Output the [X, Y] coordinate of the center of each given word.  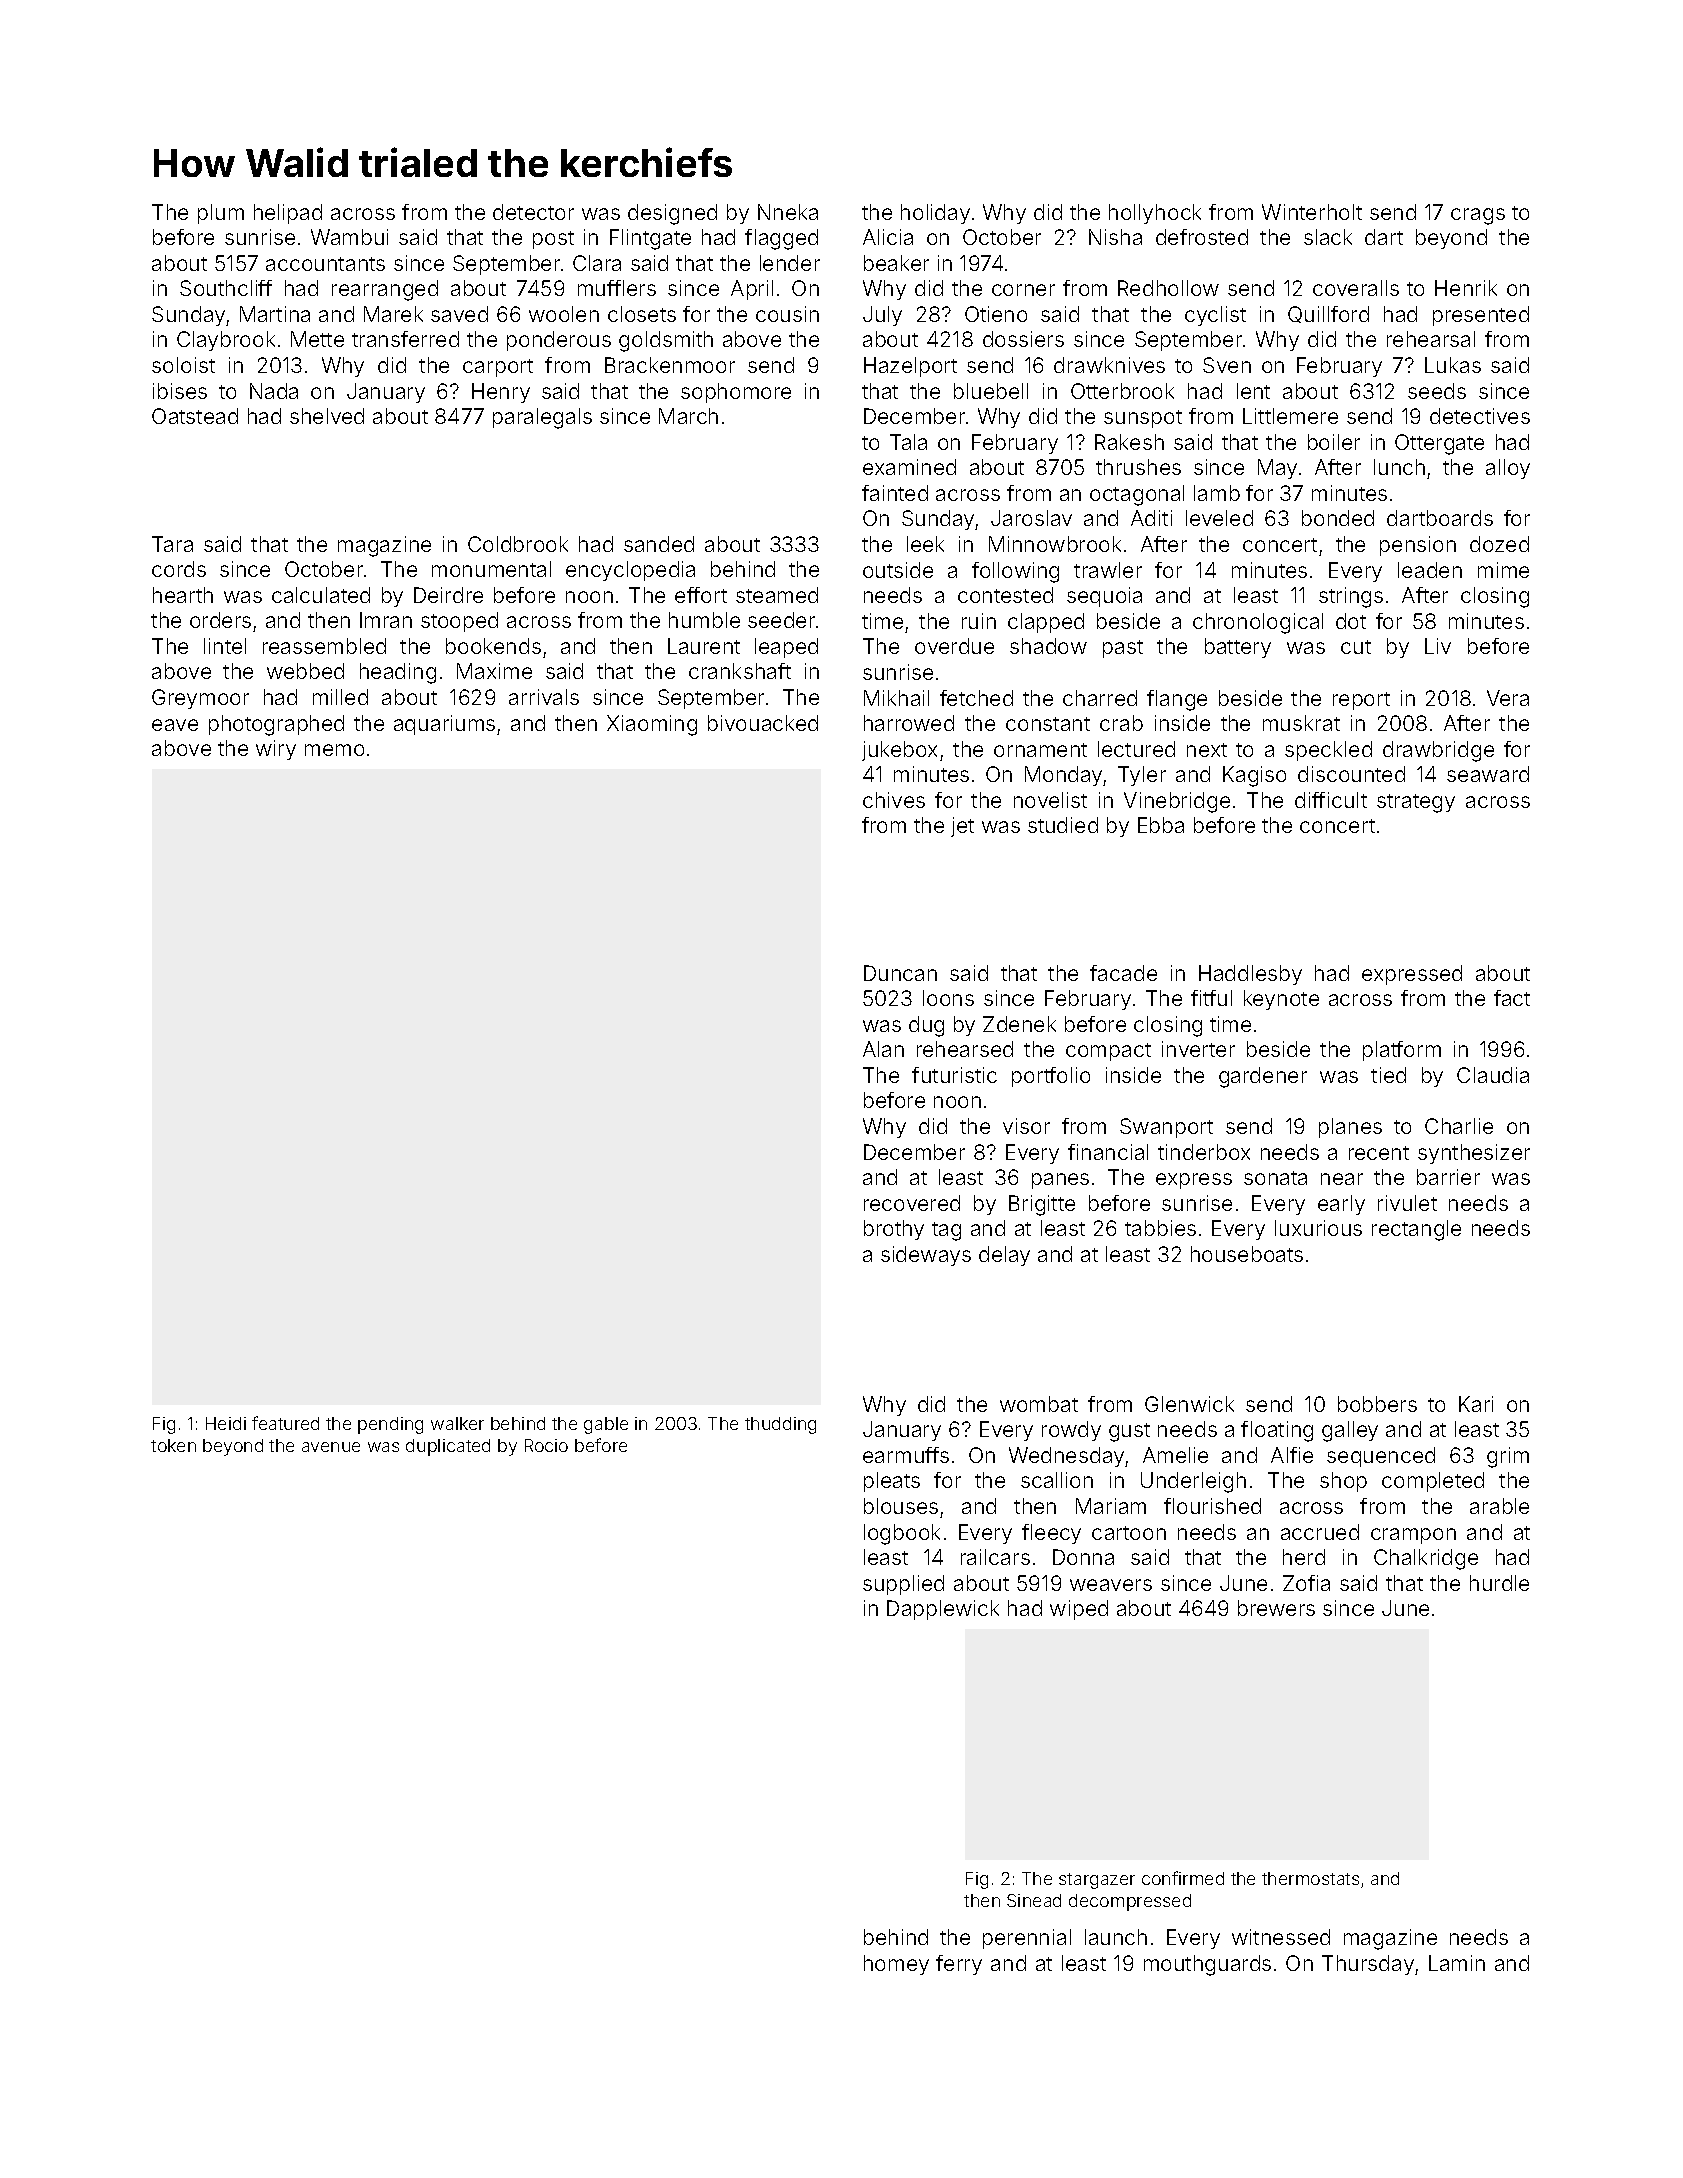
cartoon [1129, 1533]
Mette [317, 339]
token [173, 1445]
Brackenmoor [670, 365]
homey [896, 1965]
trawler [1108, 570]
